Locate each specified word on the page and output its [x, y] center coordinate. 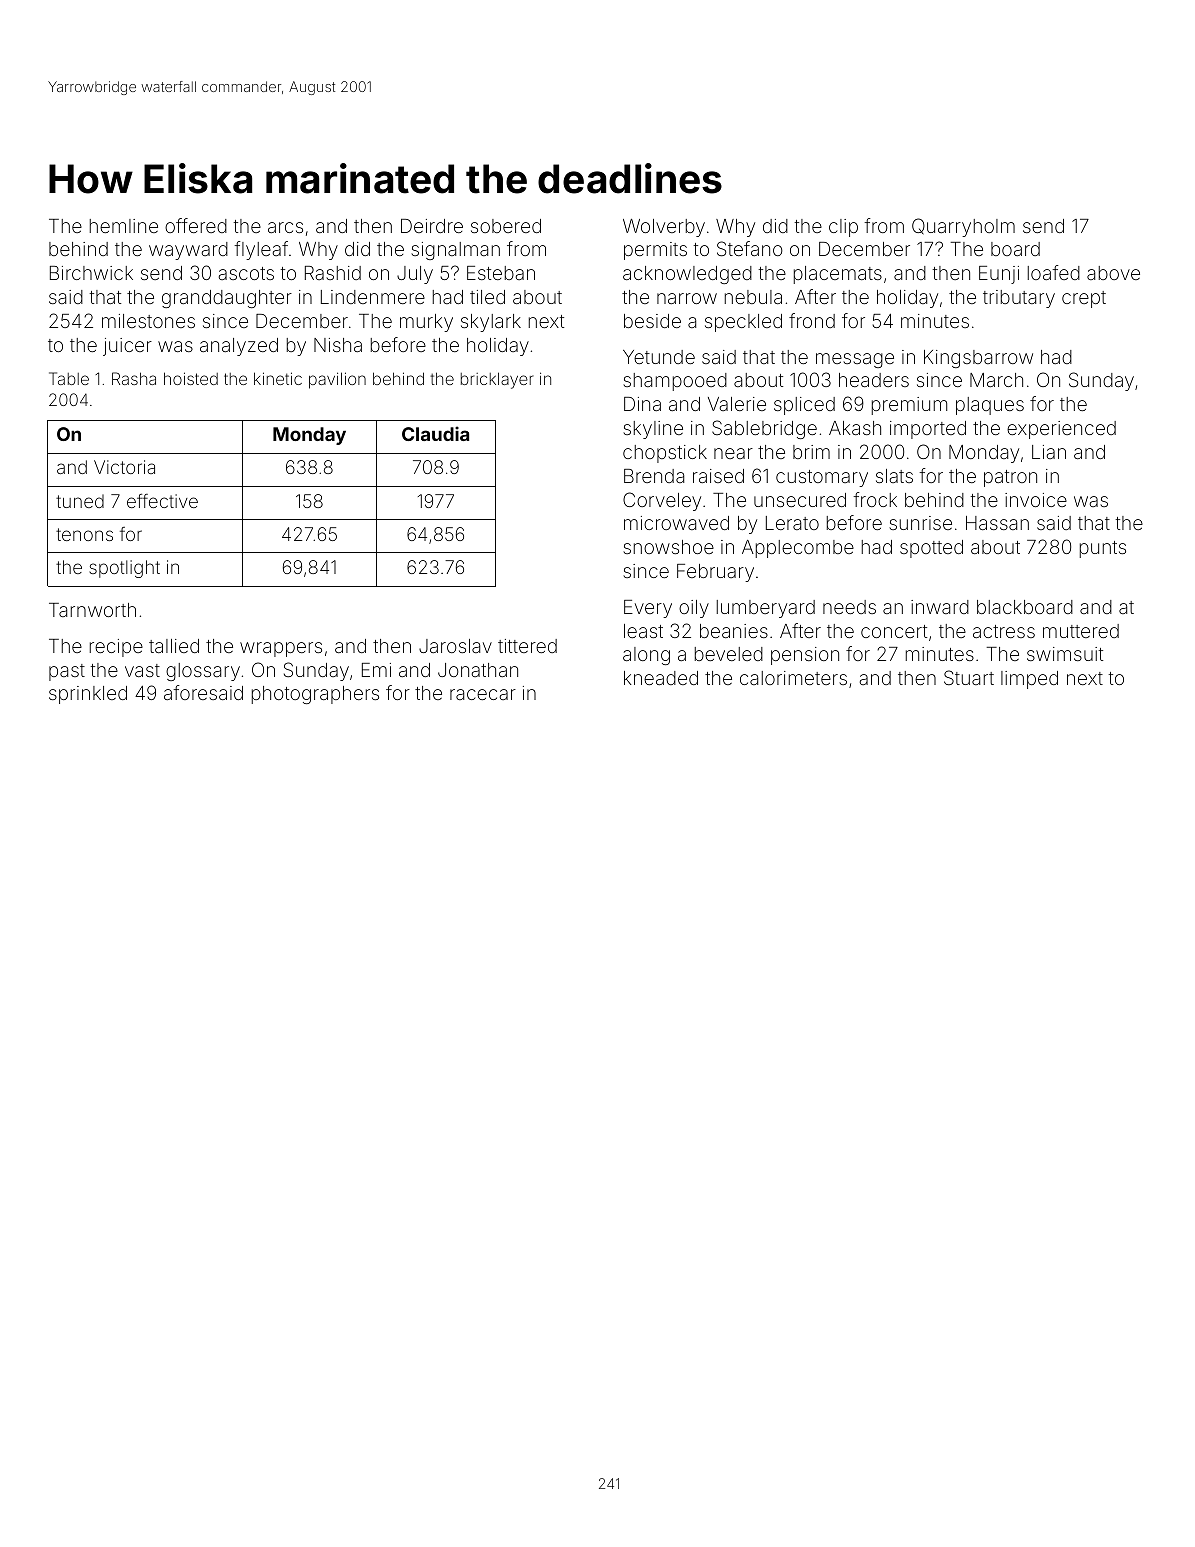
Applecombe [798, 549]
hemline [124, 226]
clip [843, 228]
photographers [315, 695]
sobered [506, 226]
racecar [483, 694]
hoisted [191, 378]
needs [849, 607]
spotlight [124, 569]
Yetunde [659, 357]
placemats [838, 275]
